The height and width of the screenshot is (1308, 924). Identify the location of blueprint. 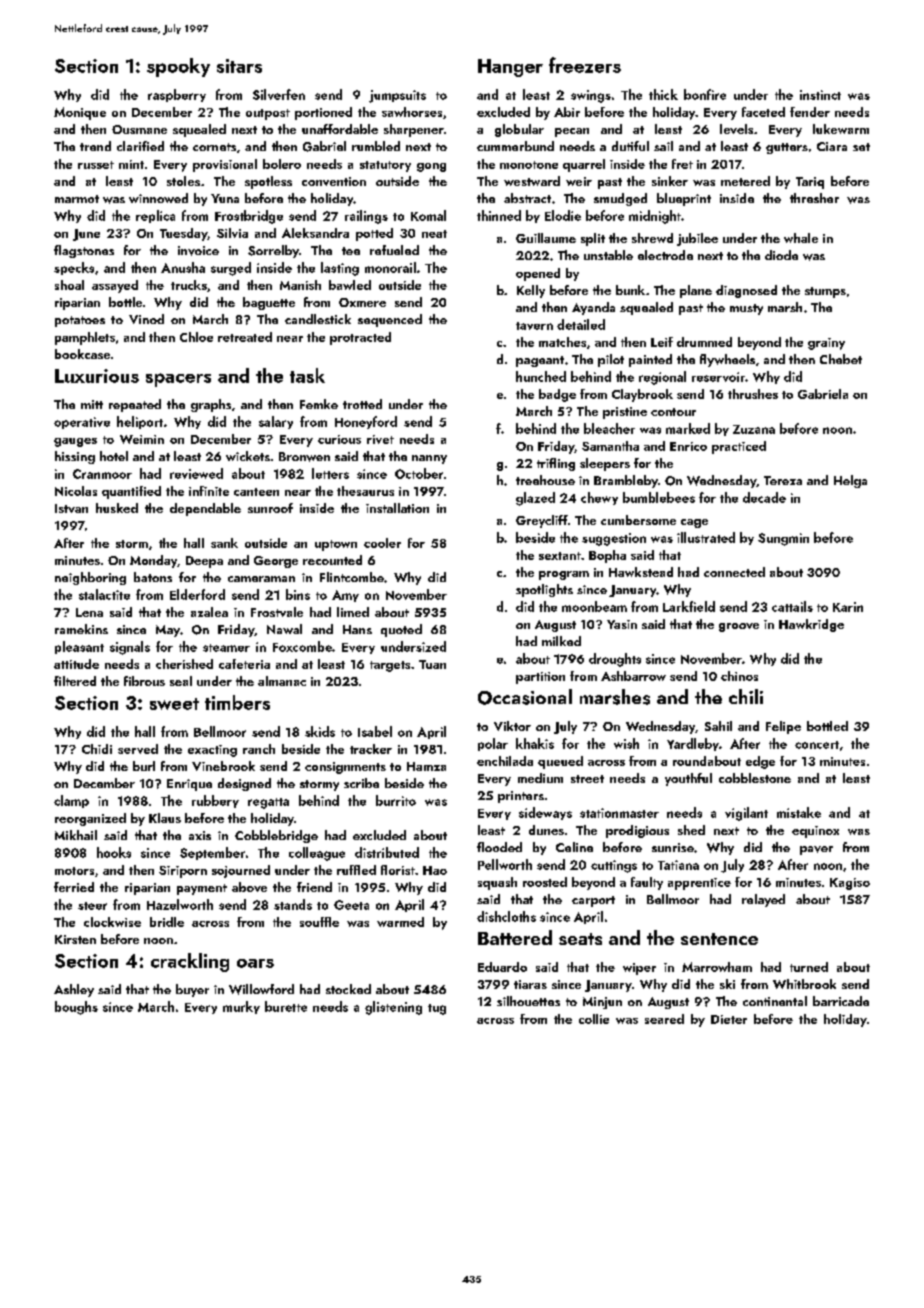
(684, 199).
